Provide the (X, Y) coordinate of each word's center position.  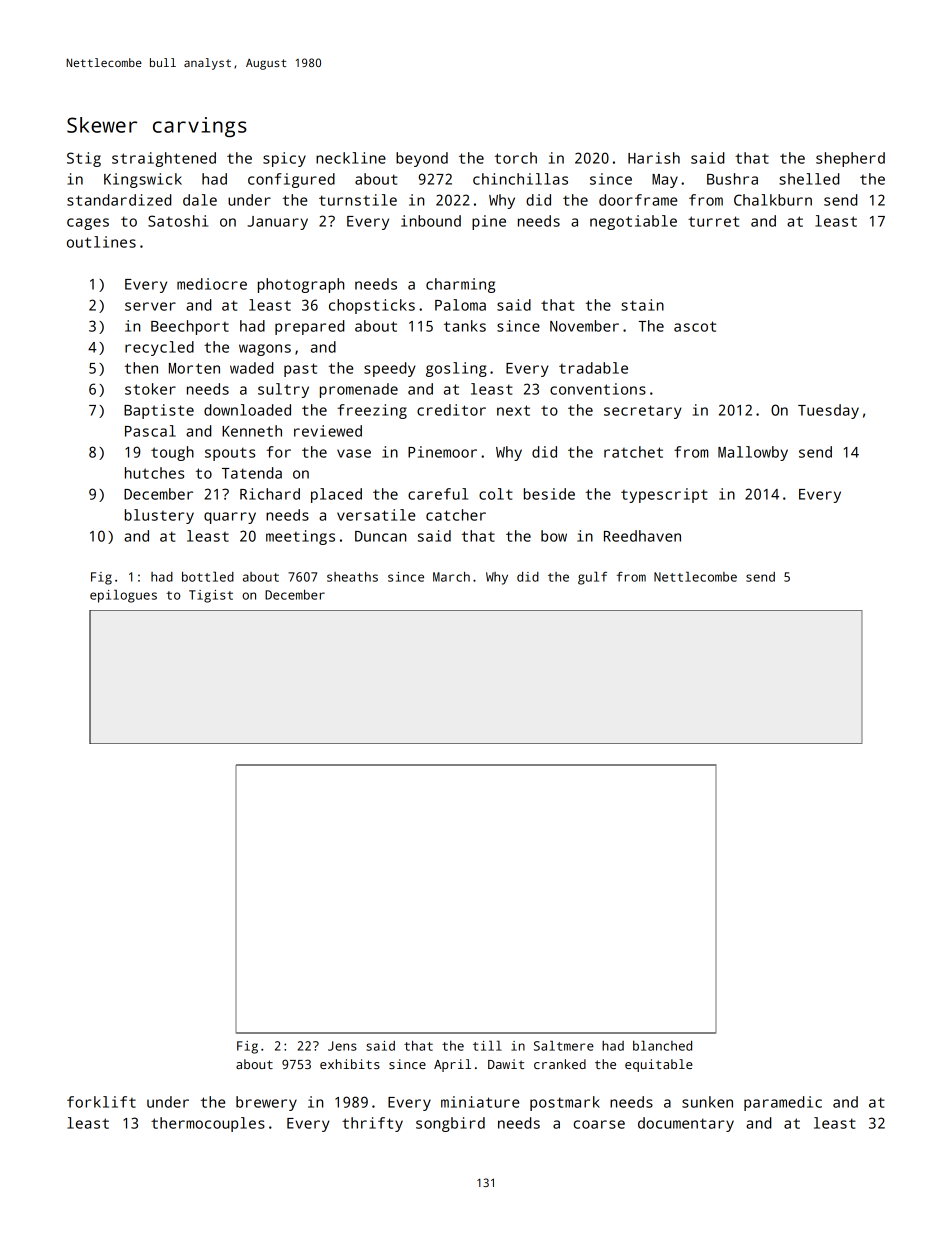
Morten (194, 368)
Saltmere (564, 1045)
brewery (266, 1103)
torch (516, 158)
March (451, 577)
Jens (342, 1046)
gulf (592, 578)
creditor (451, 410)
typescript (664, 495)
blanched (662, 1045)
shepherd (850, 159)
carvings (200, 127)
